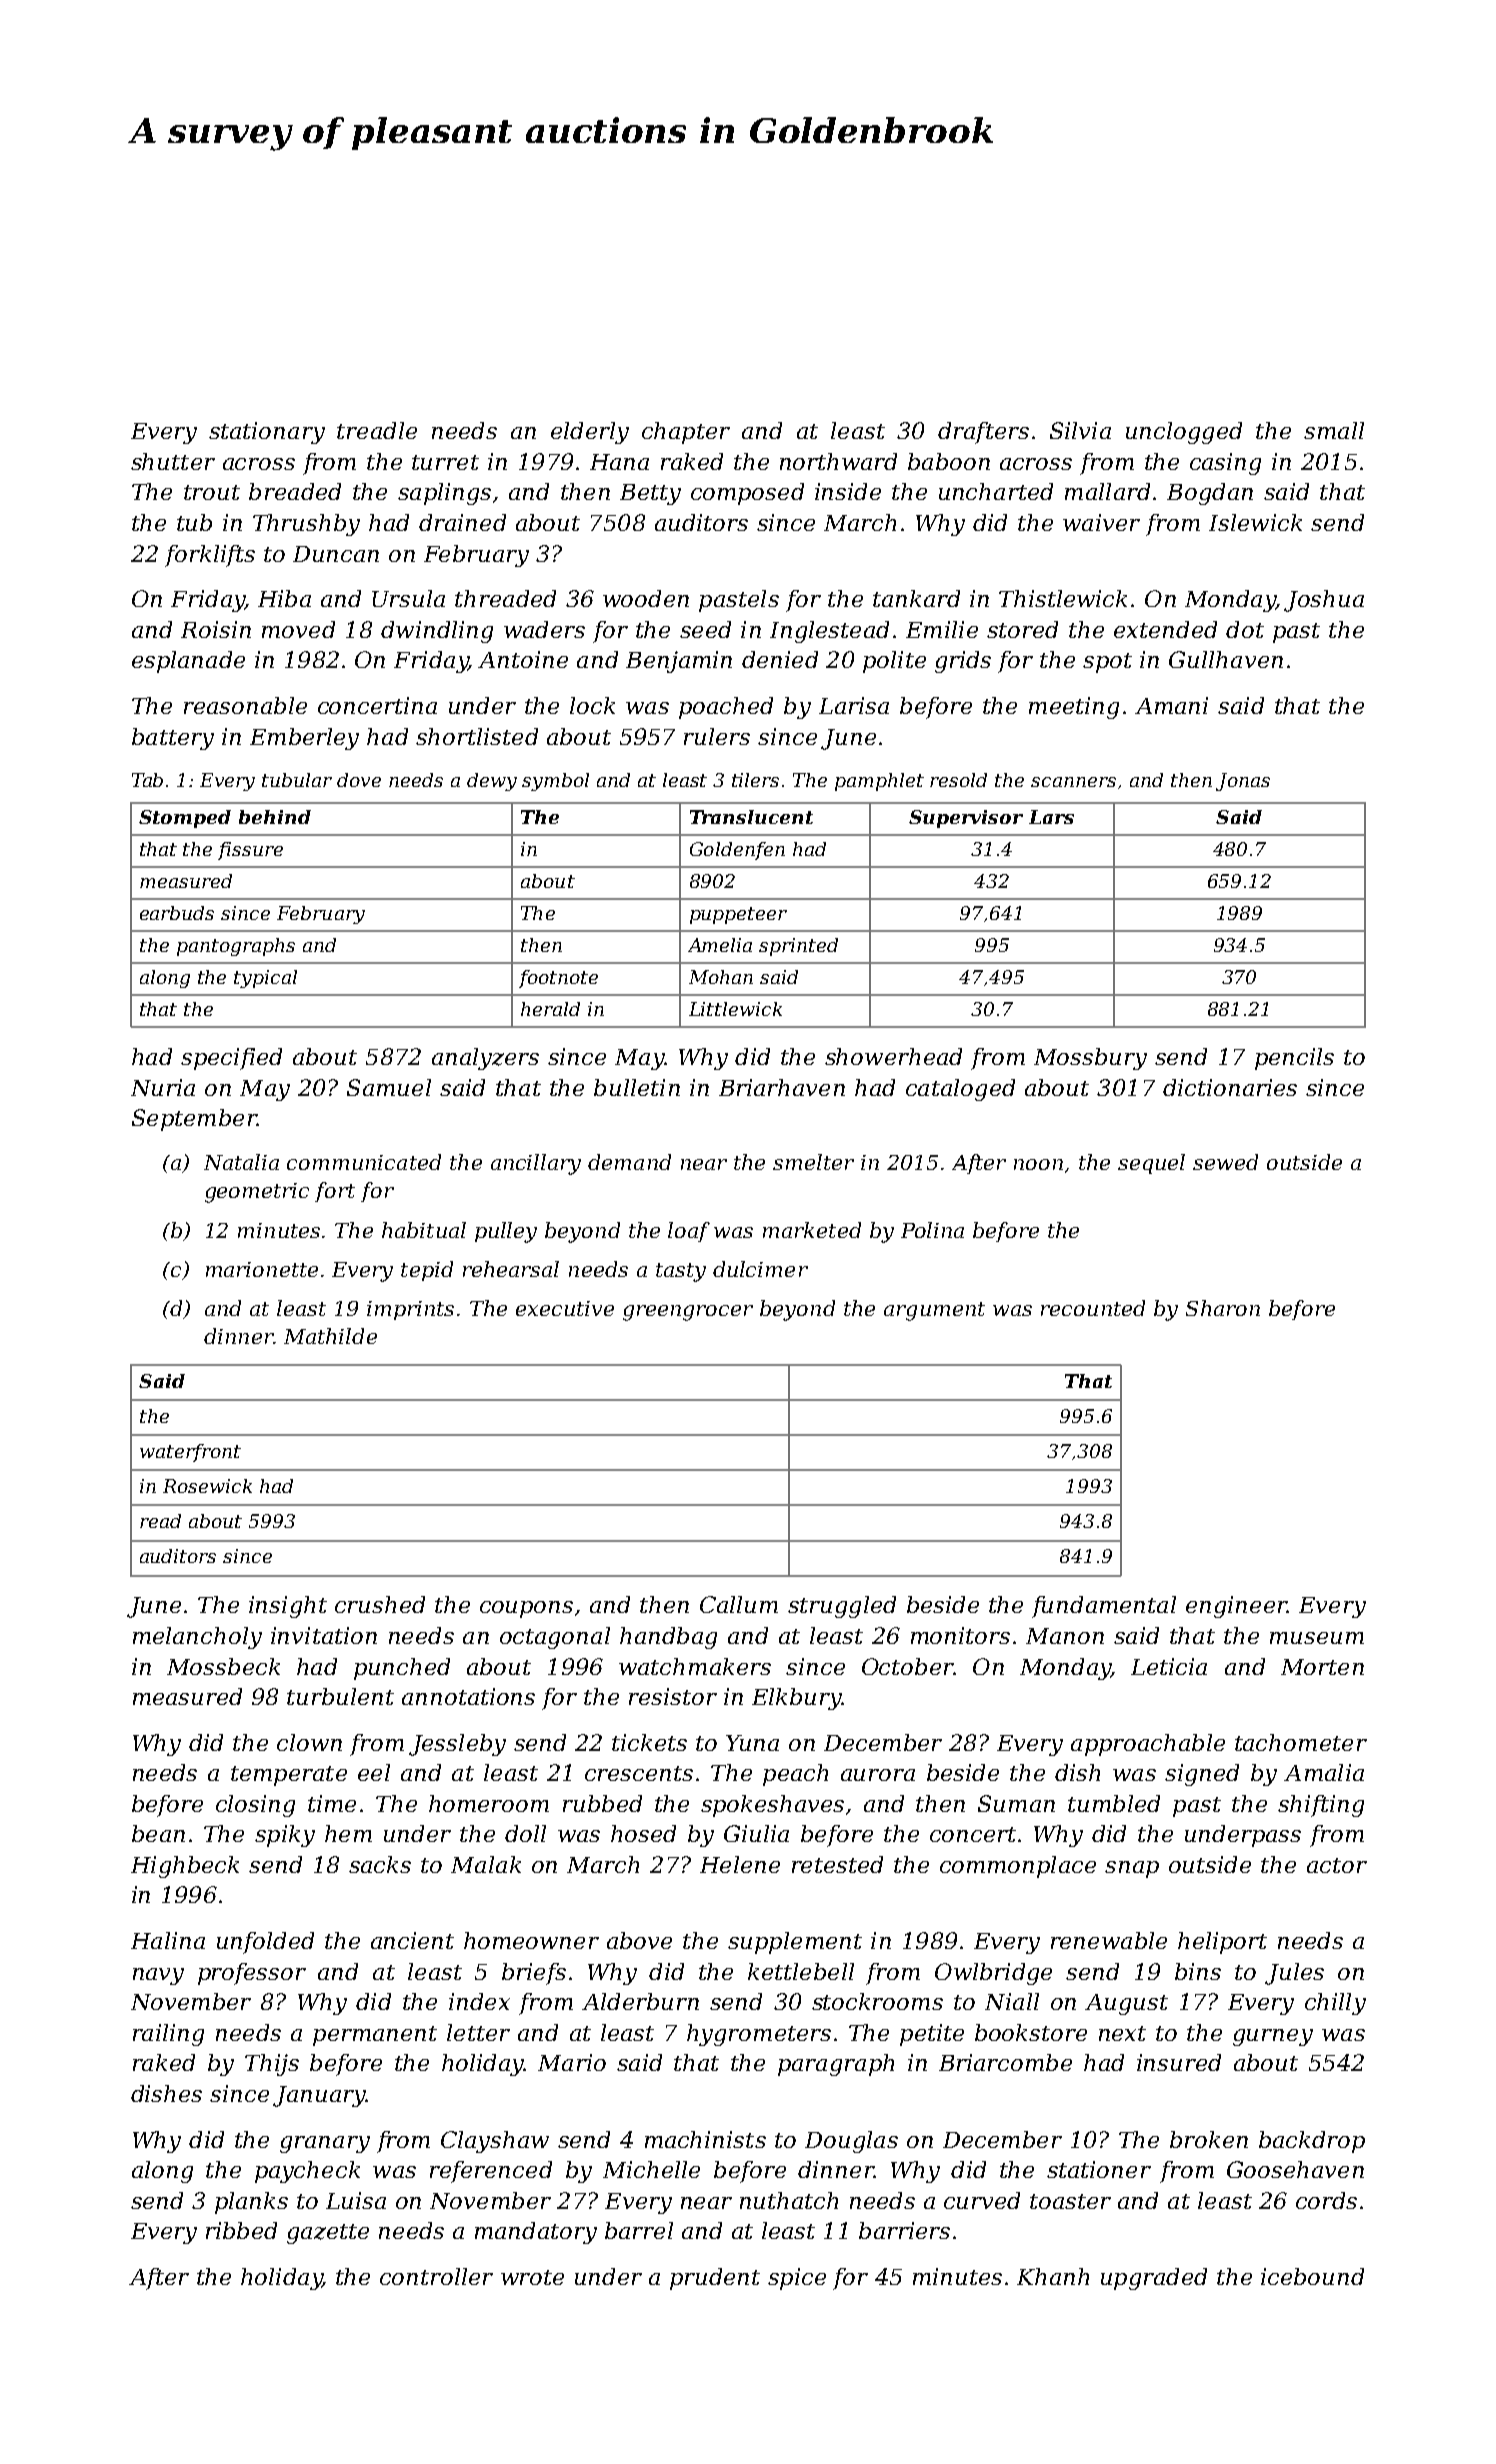 The height and width of the screenshot is (2464, 1496). What do you see at coordinates (1080, 430) in the screenshot?
I see `Silvia` at bounding box center [1080, 430].
